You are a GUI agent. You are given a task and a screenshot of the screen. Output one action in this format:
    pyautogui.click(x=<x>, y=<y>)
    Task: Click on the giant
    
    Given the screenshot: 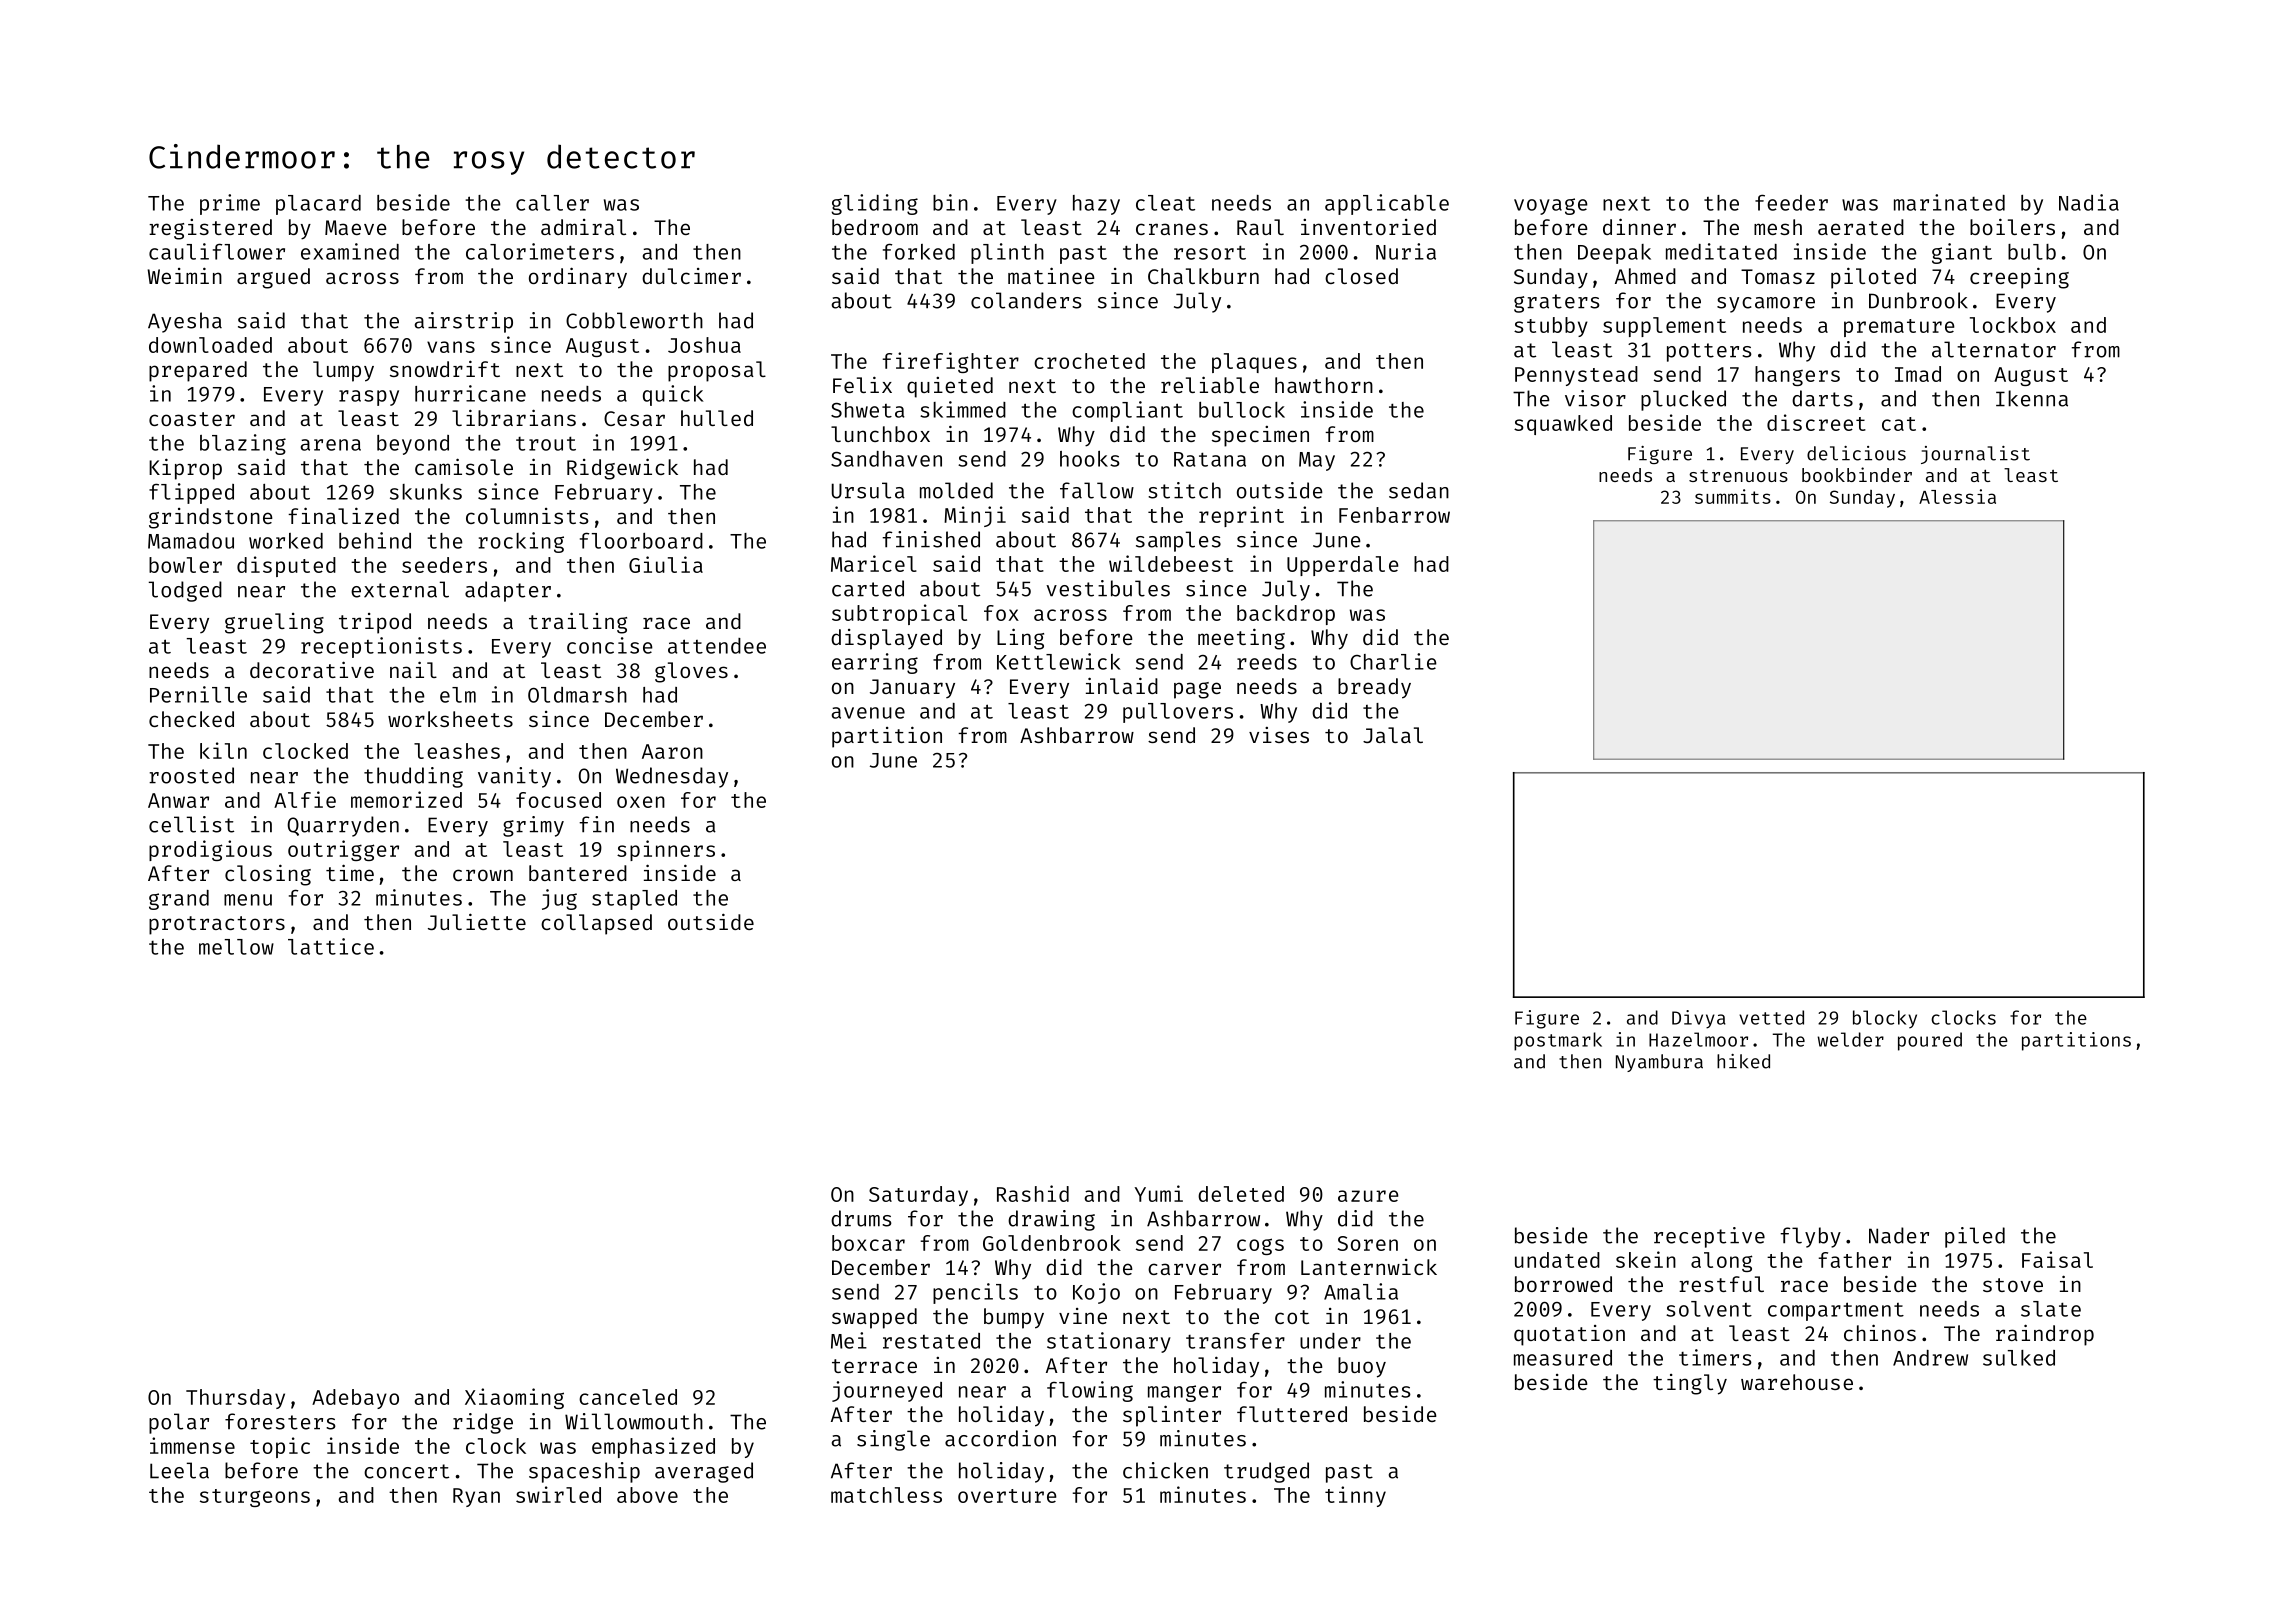 What is the action you would take?
    pyautogui.click(x=1962, y=253)
